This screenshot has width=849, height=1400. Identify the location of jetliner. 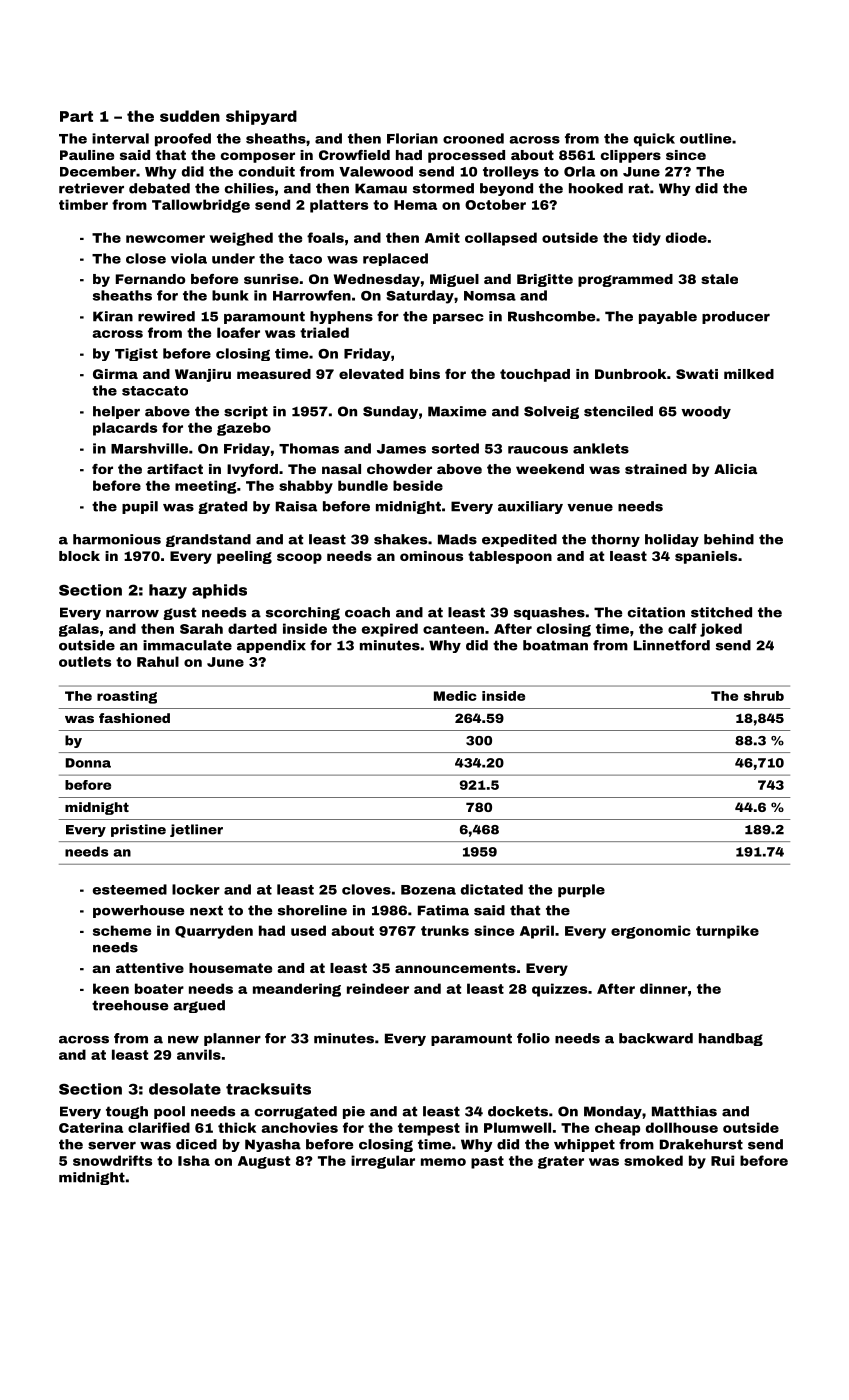
(196, 830).
